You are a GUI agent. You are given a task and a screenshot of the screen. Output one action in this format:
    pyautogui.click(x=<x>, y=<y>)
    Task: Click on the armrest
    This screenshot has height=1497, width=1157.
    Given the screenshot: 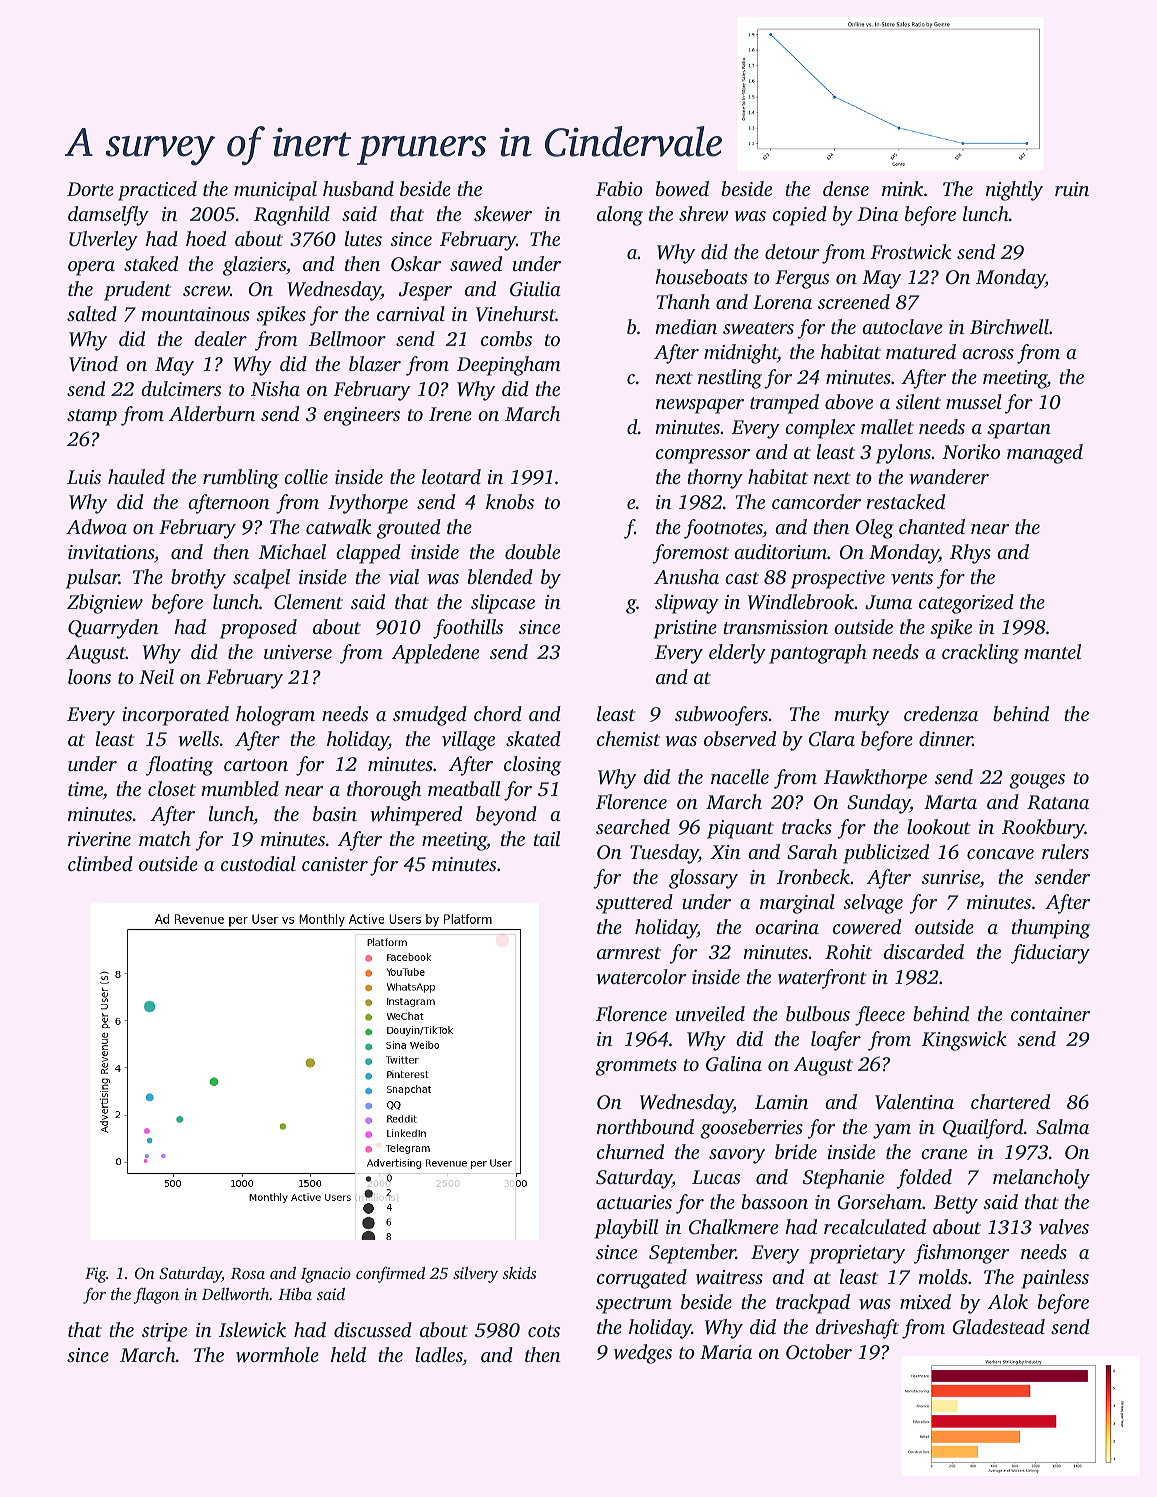 What is the action you would take?
    pyautogui.click(x=629, y=953)
